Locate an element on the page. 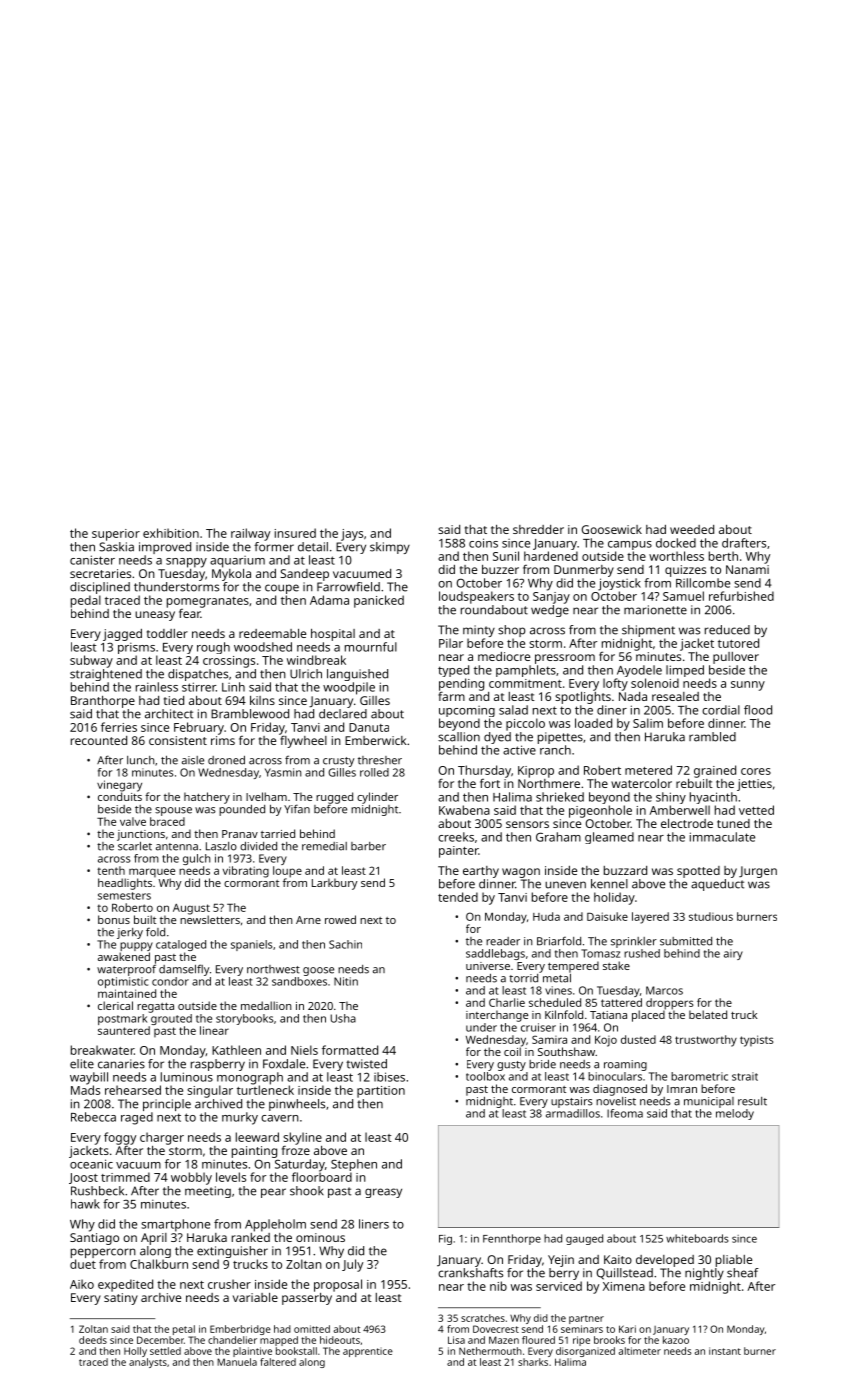 Image resolution: width=849 pixels, height=1400 pixels. Chalkburn is located at coordinates (159, 1264).
